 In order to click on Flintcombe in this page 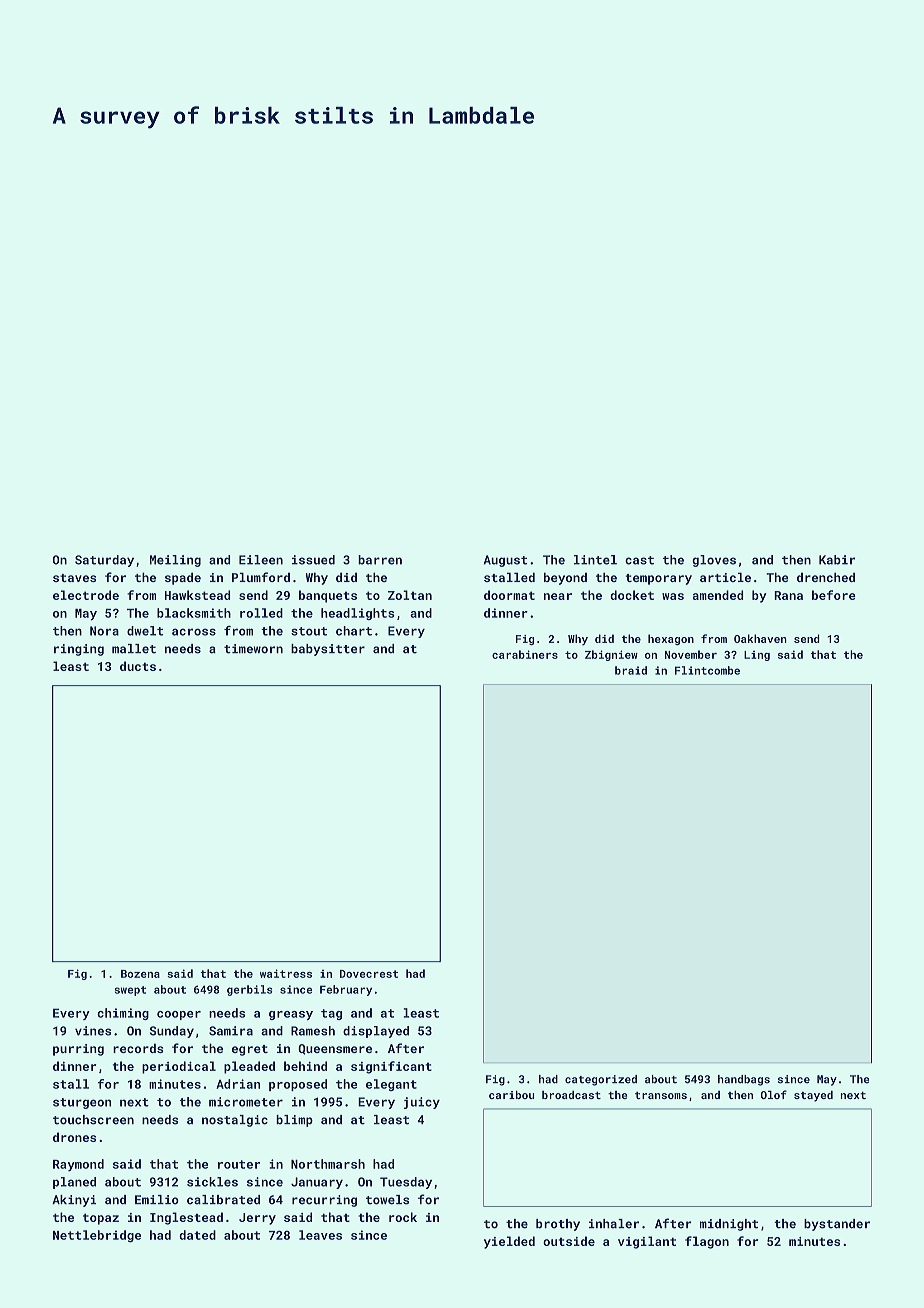, I will do `click(707, 670)`.
